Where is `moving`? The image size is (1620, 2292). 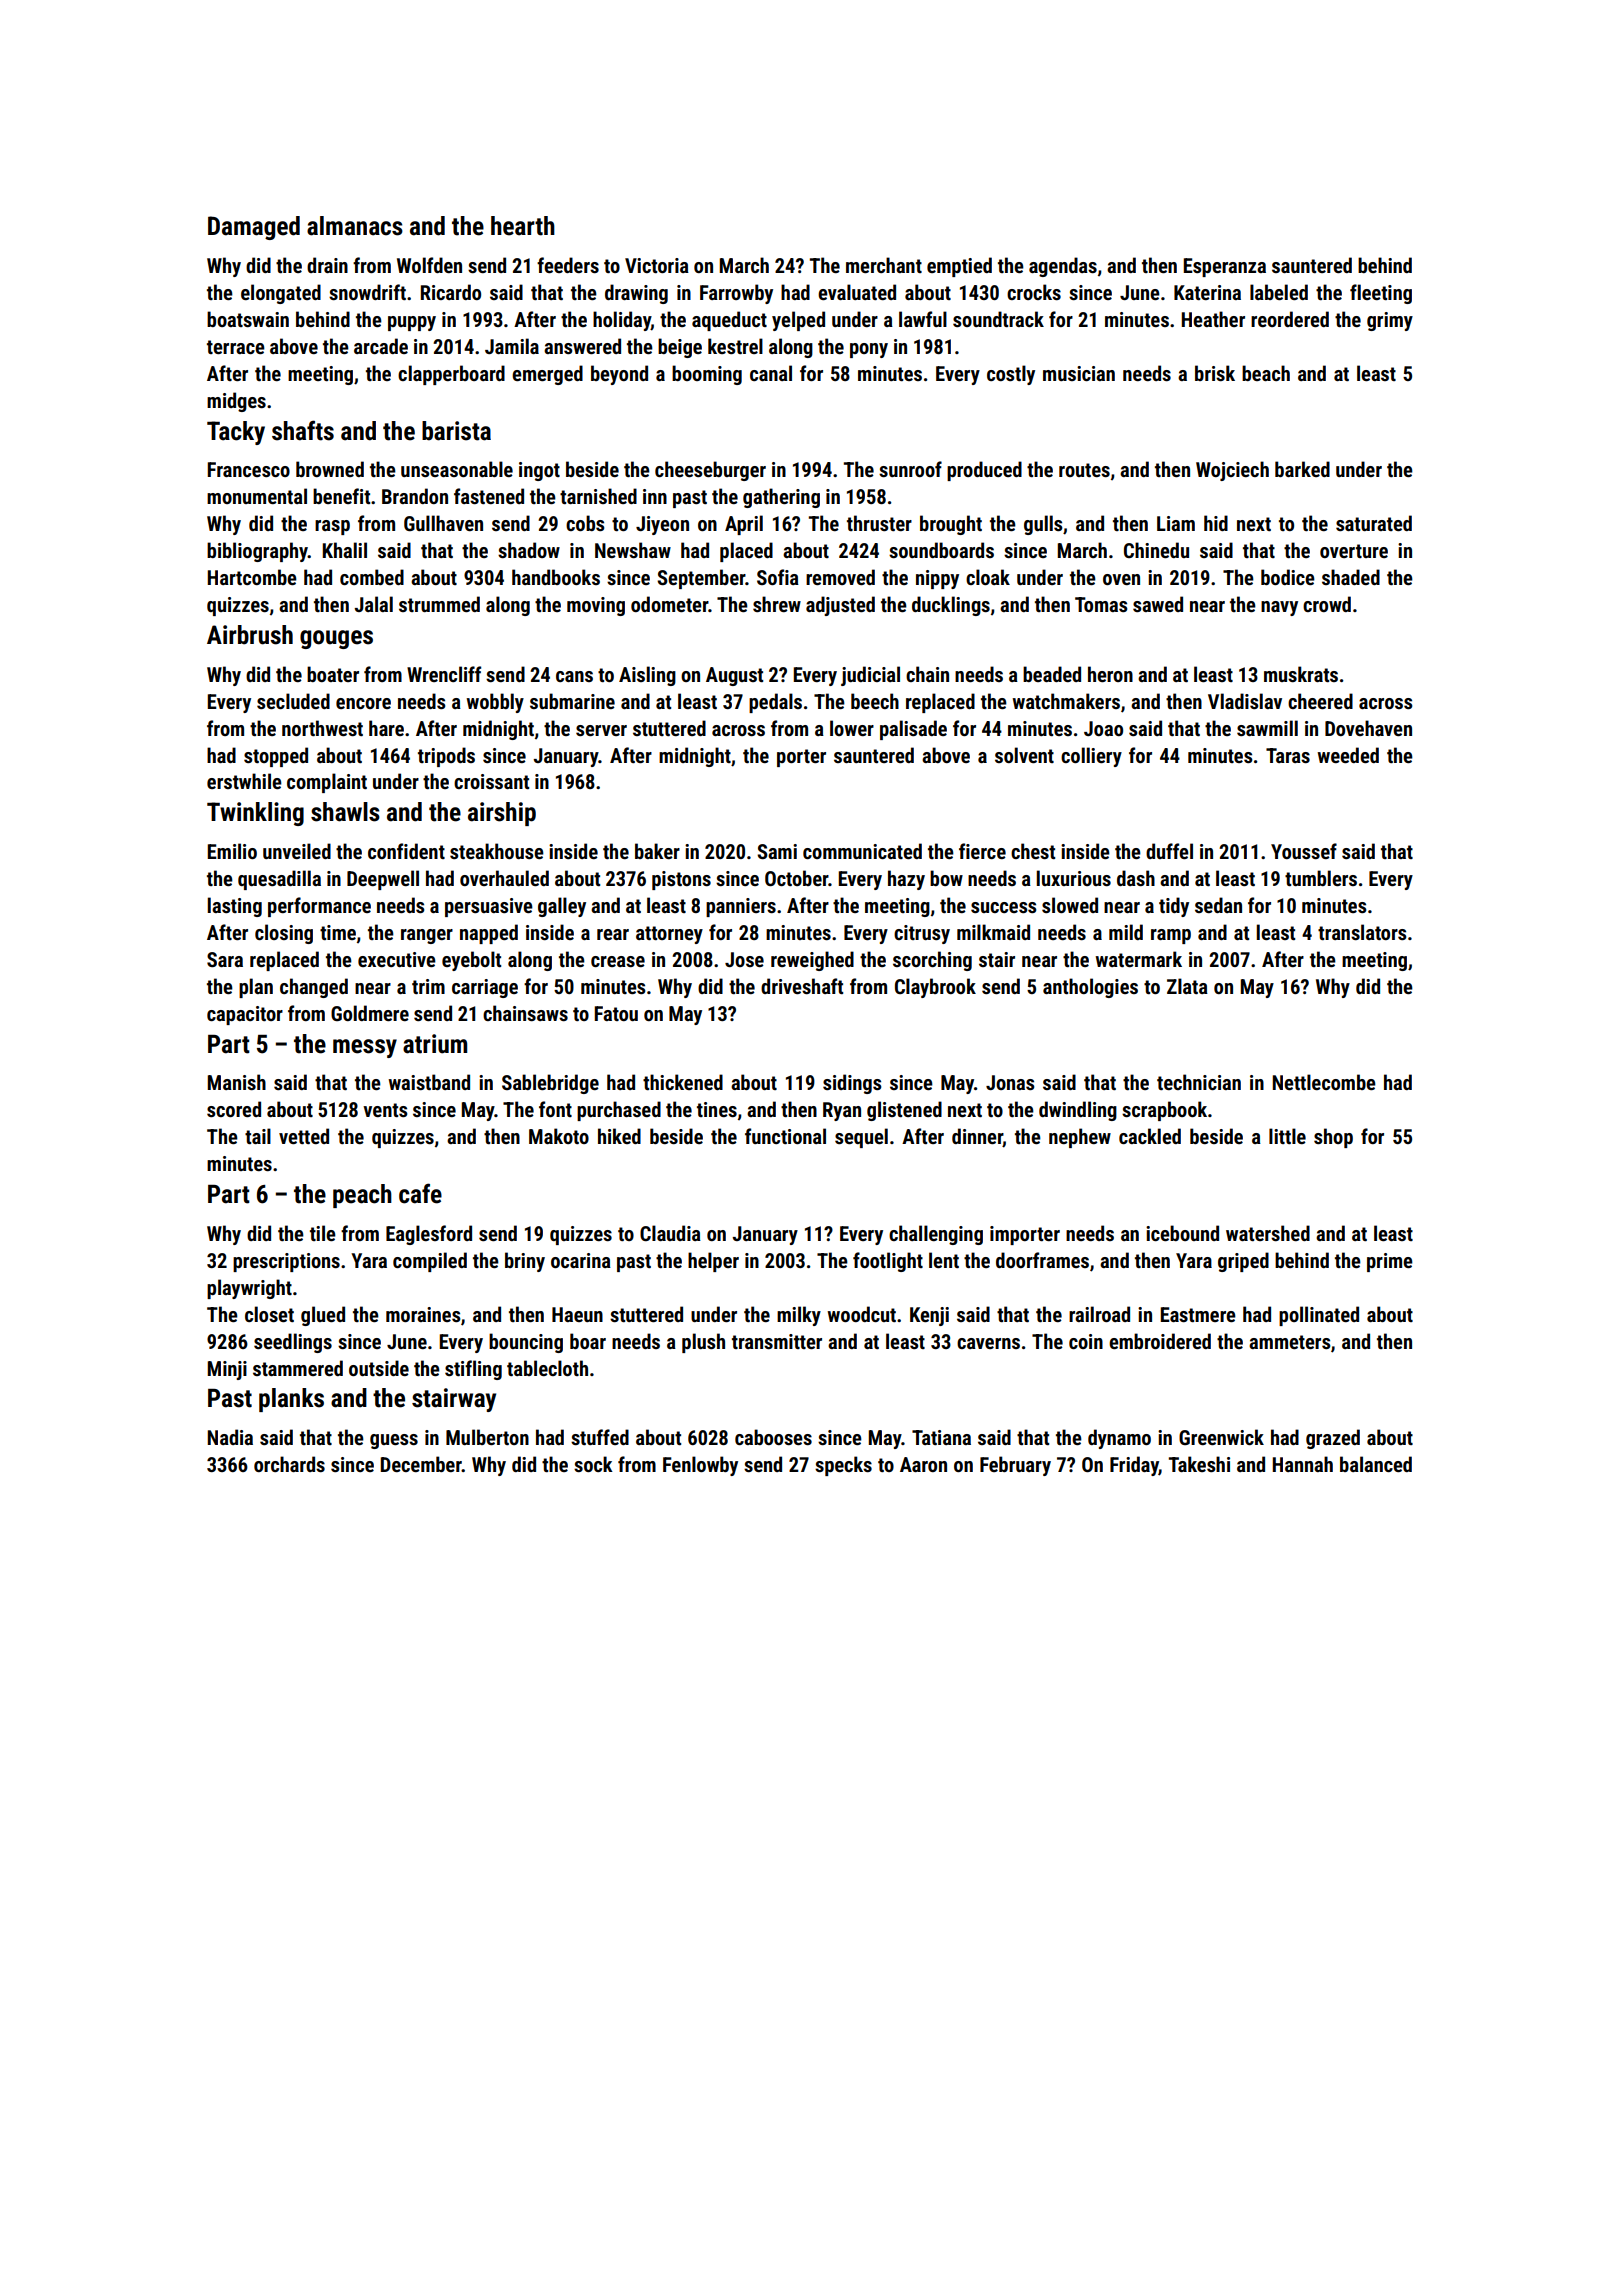 moving is located at coordinates (596, 606).
